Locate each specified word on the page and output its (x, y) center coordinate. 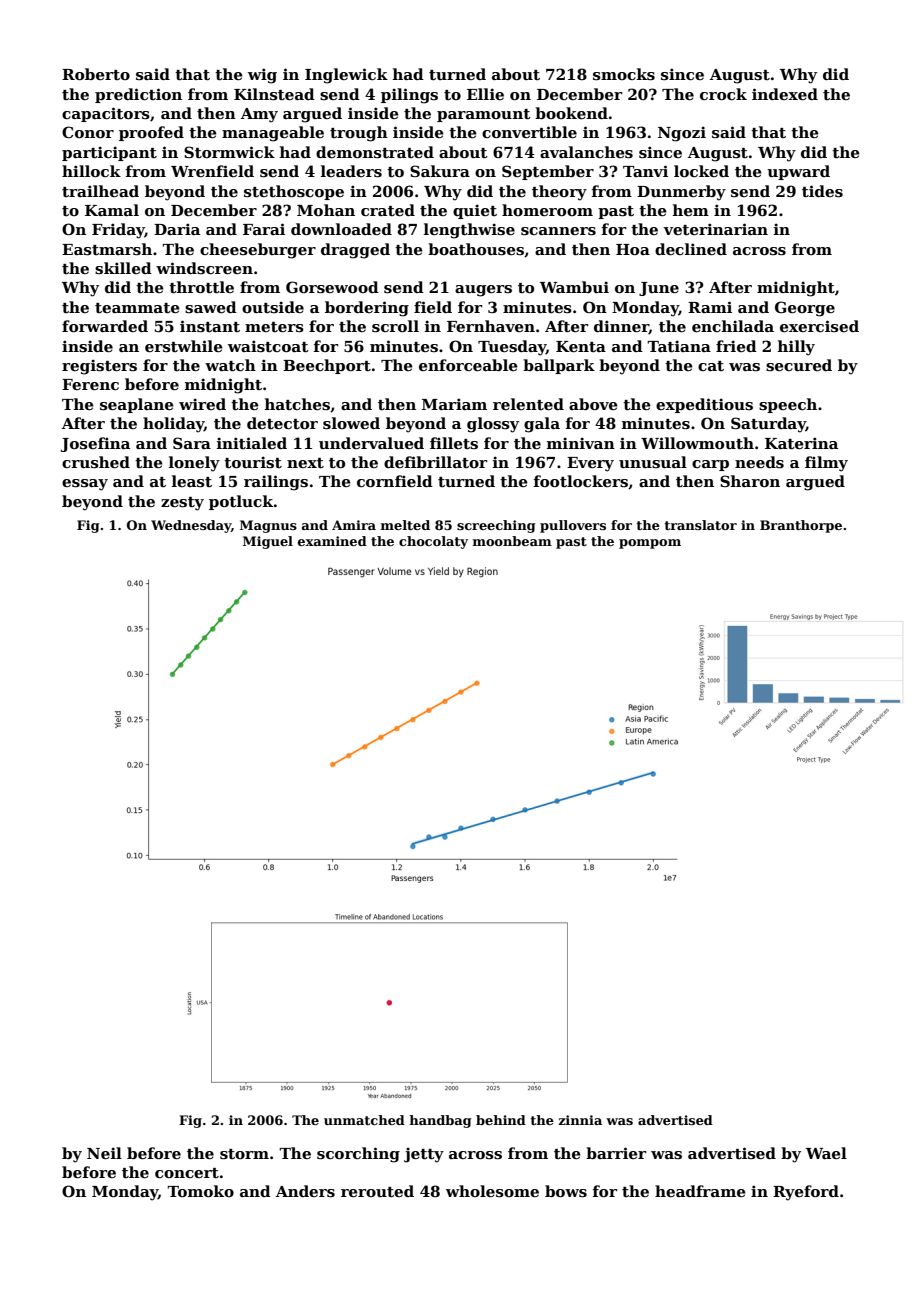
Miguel (268, 542)
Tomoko (200, 1191)
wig (262, 76)
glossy (493, 425)
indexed (785, 94)
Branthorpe (801, 526)
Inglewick (346, 76)
